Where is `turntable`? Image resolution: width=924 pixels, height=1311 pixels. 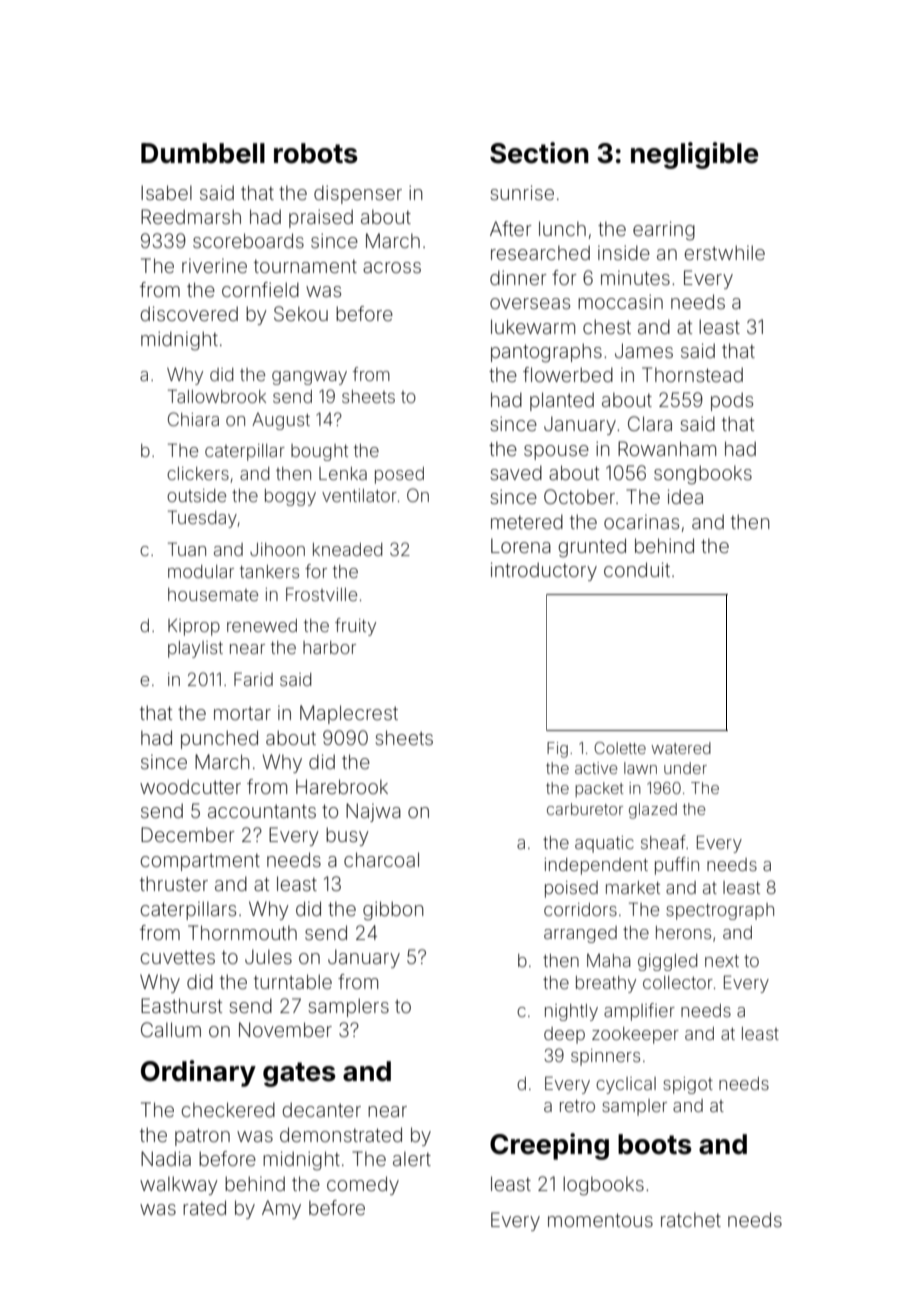 turntable is located at coordinates (293, 981).
